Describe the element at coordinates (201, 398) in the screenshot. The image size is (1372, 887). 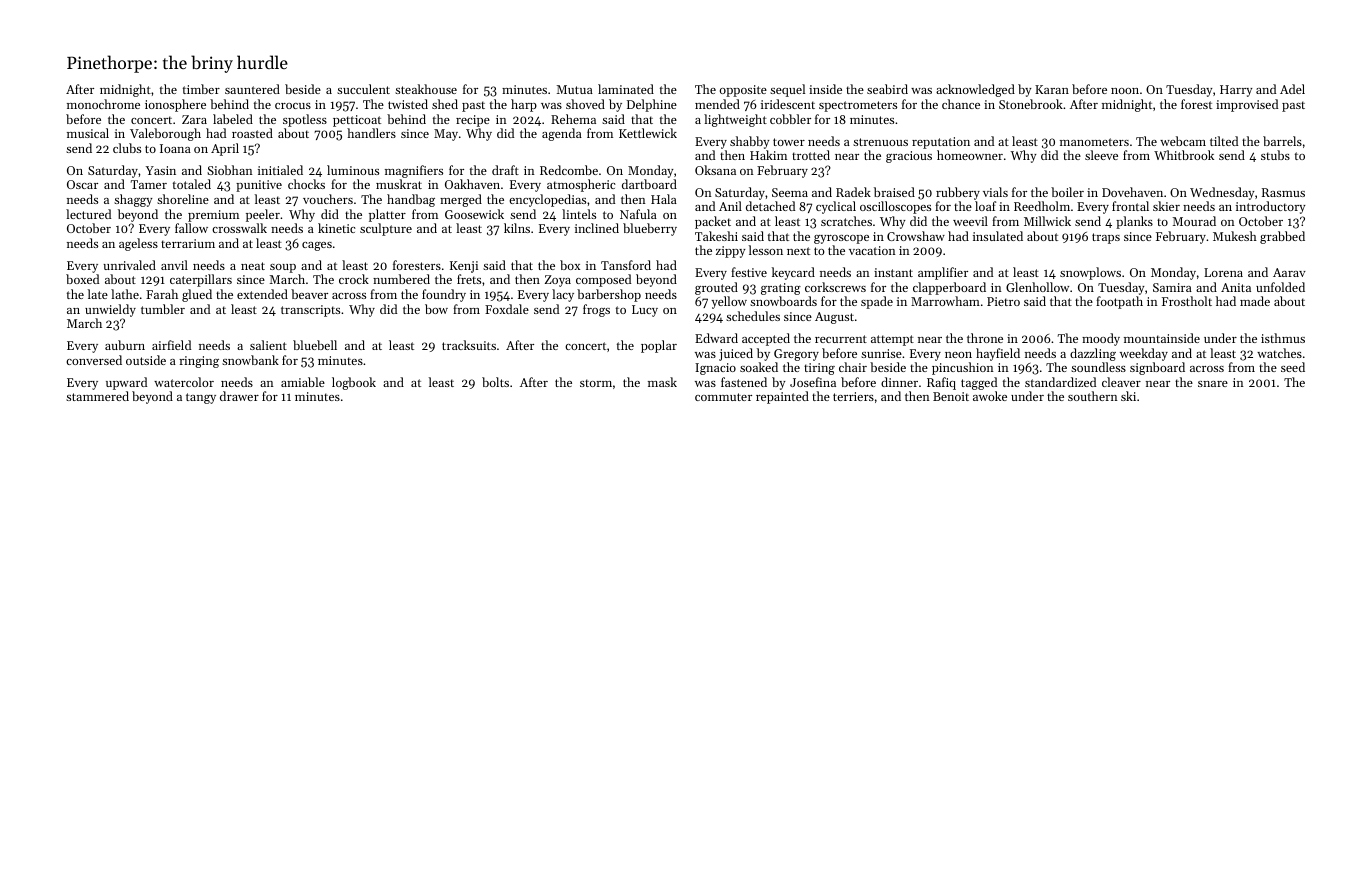
I see `tangy` at that location.
